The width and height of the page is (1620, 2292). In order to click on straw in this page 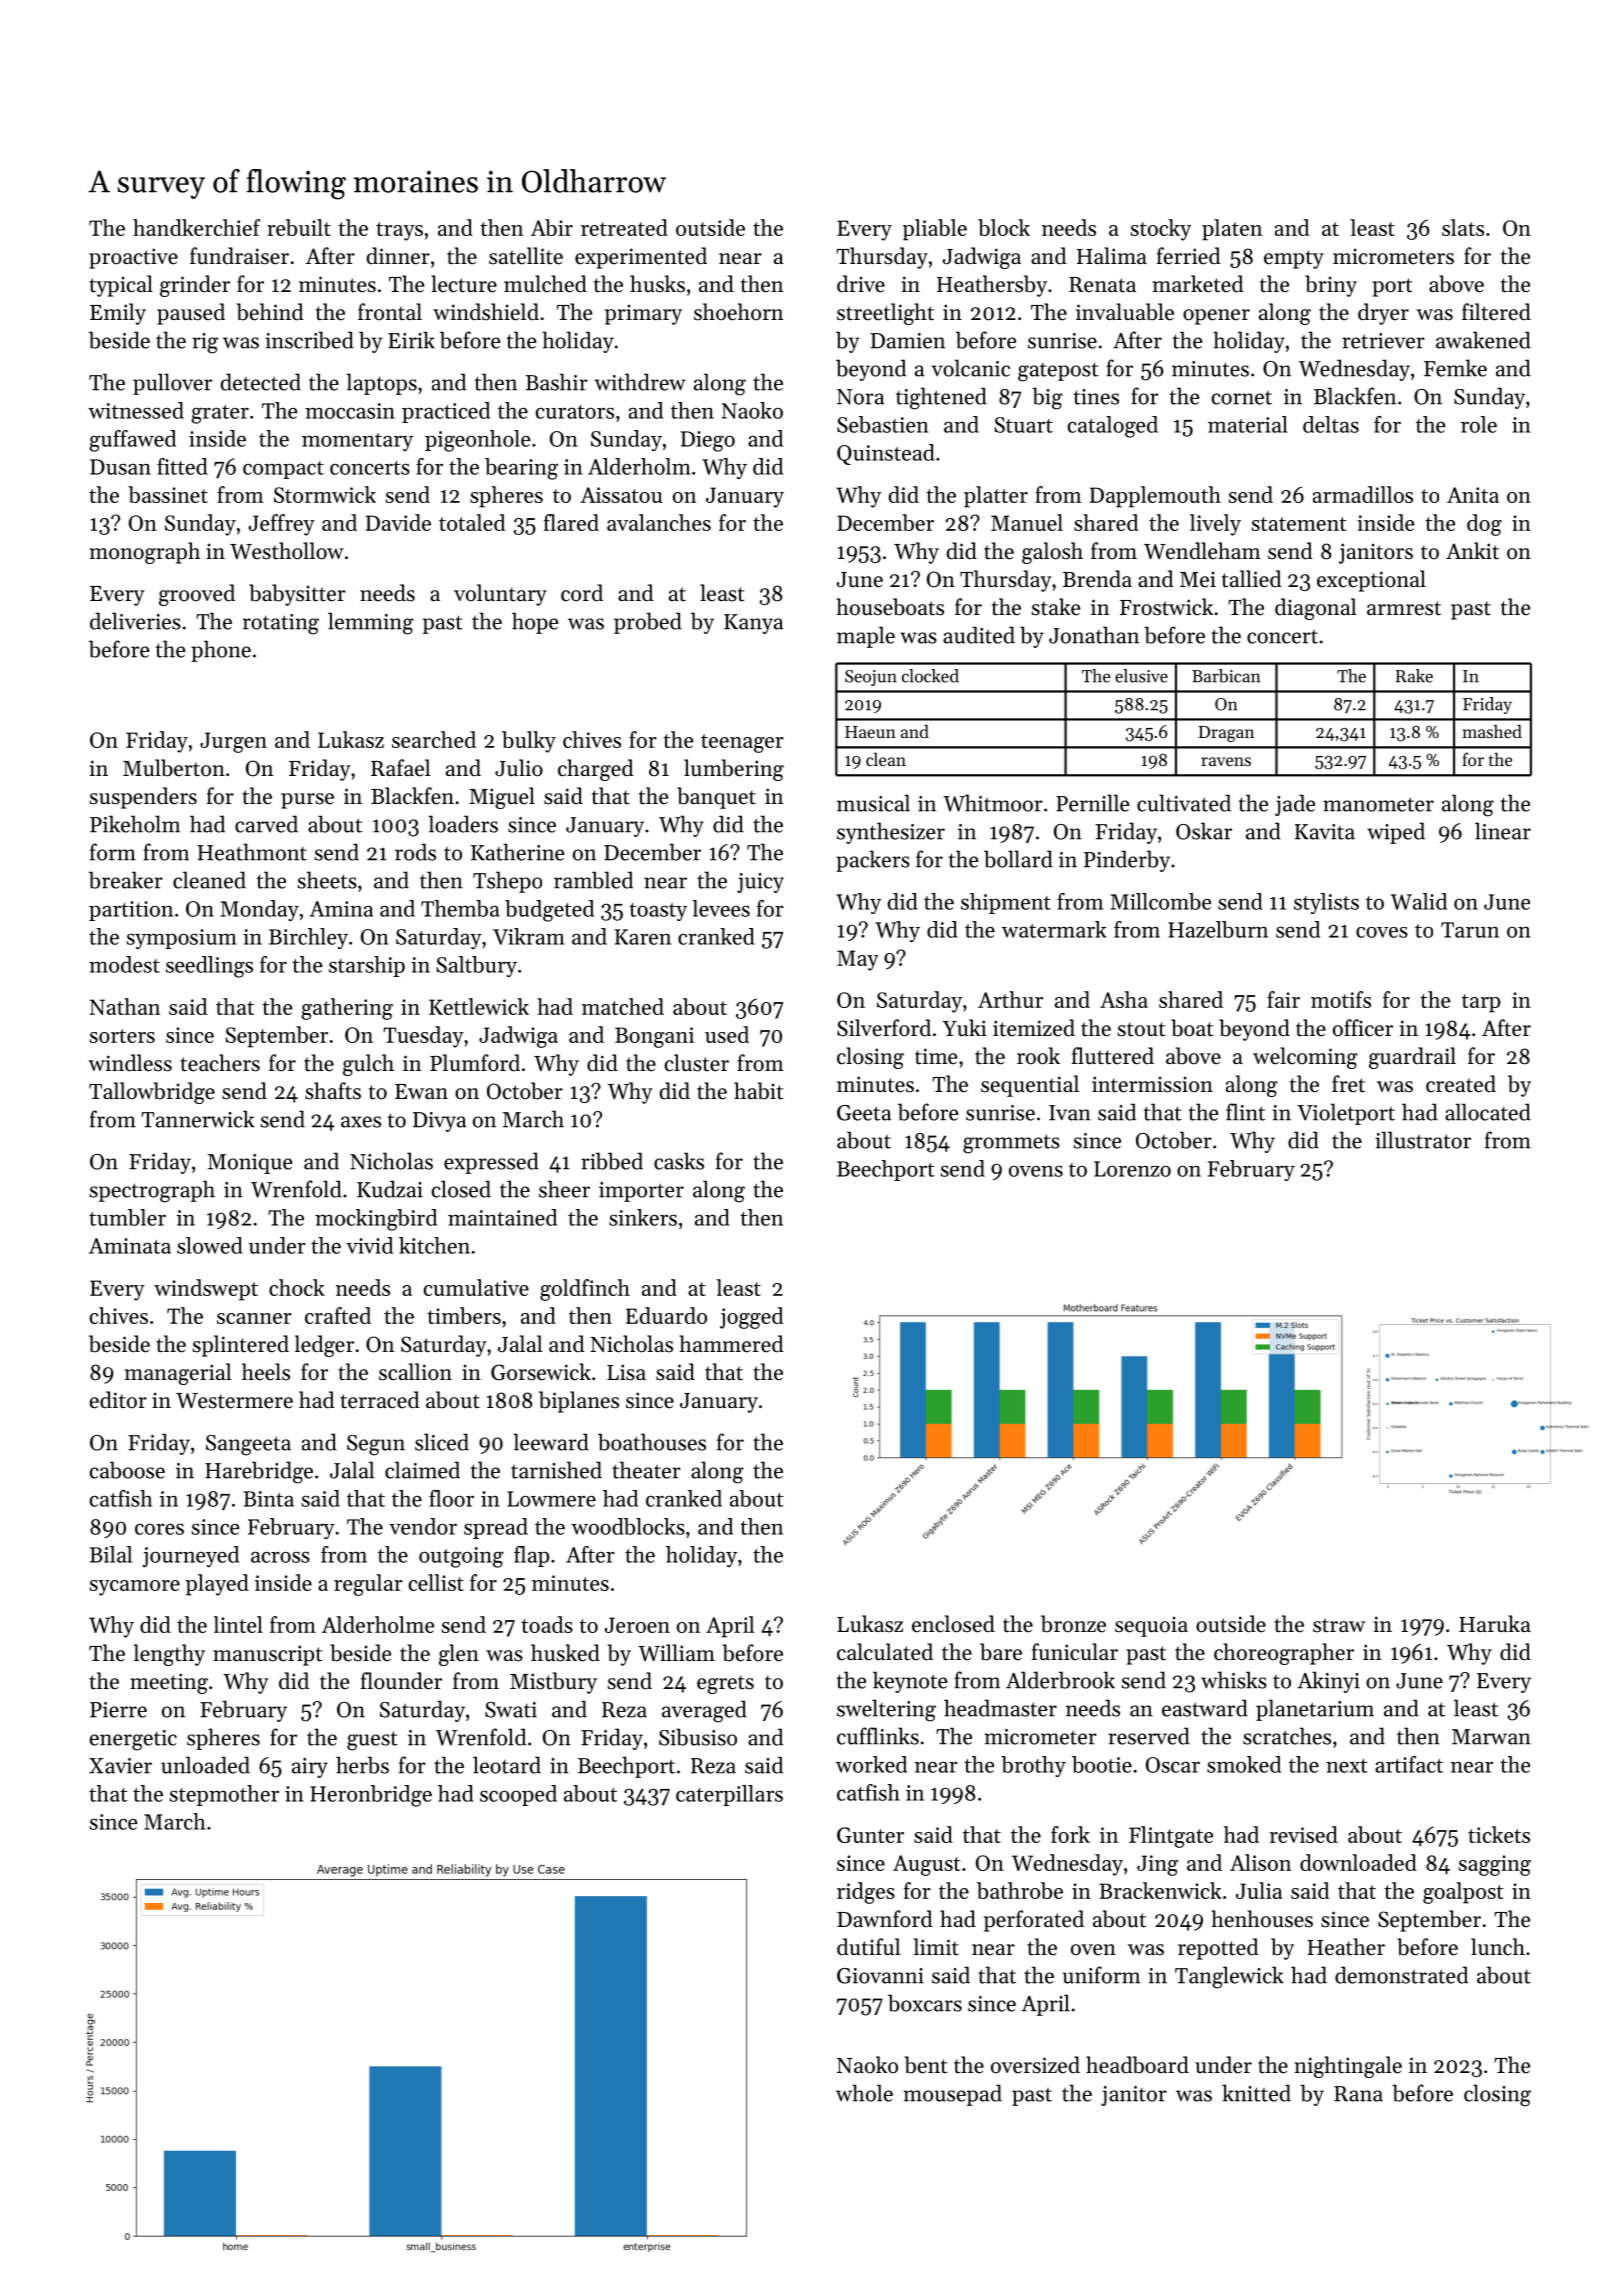, I will do `click(1339, 1625)`.
